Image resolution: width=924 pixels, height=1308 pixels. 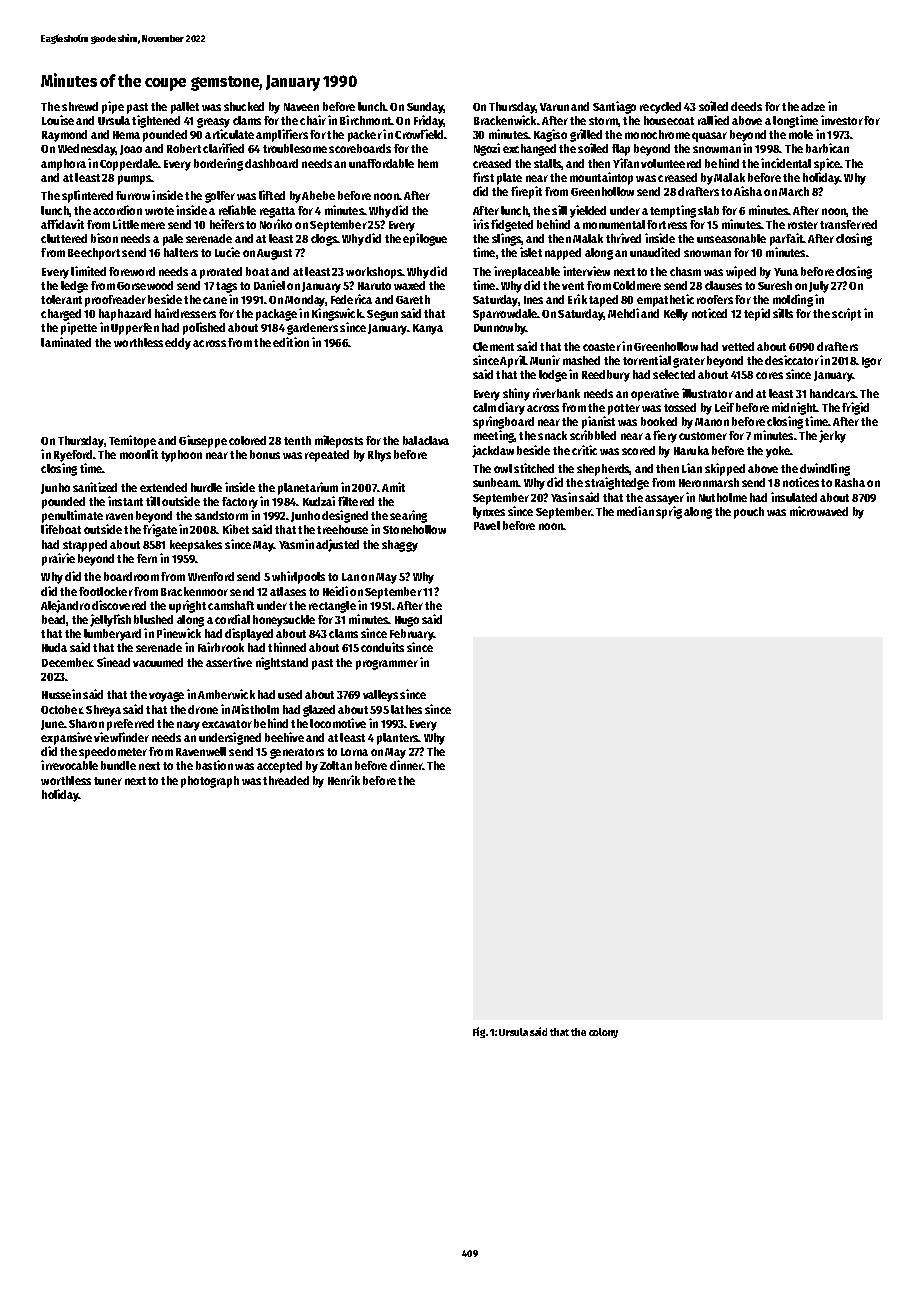 I want to click on Sunday, so click(x=425, y=108).
